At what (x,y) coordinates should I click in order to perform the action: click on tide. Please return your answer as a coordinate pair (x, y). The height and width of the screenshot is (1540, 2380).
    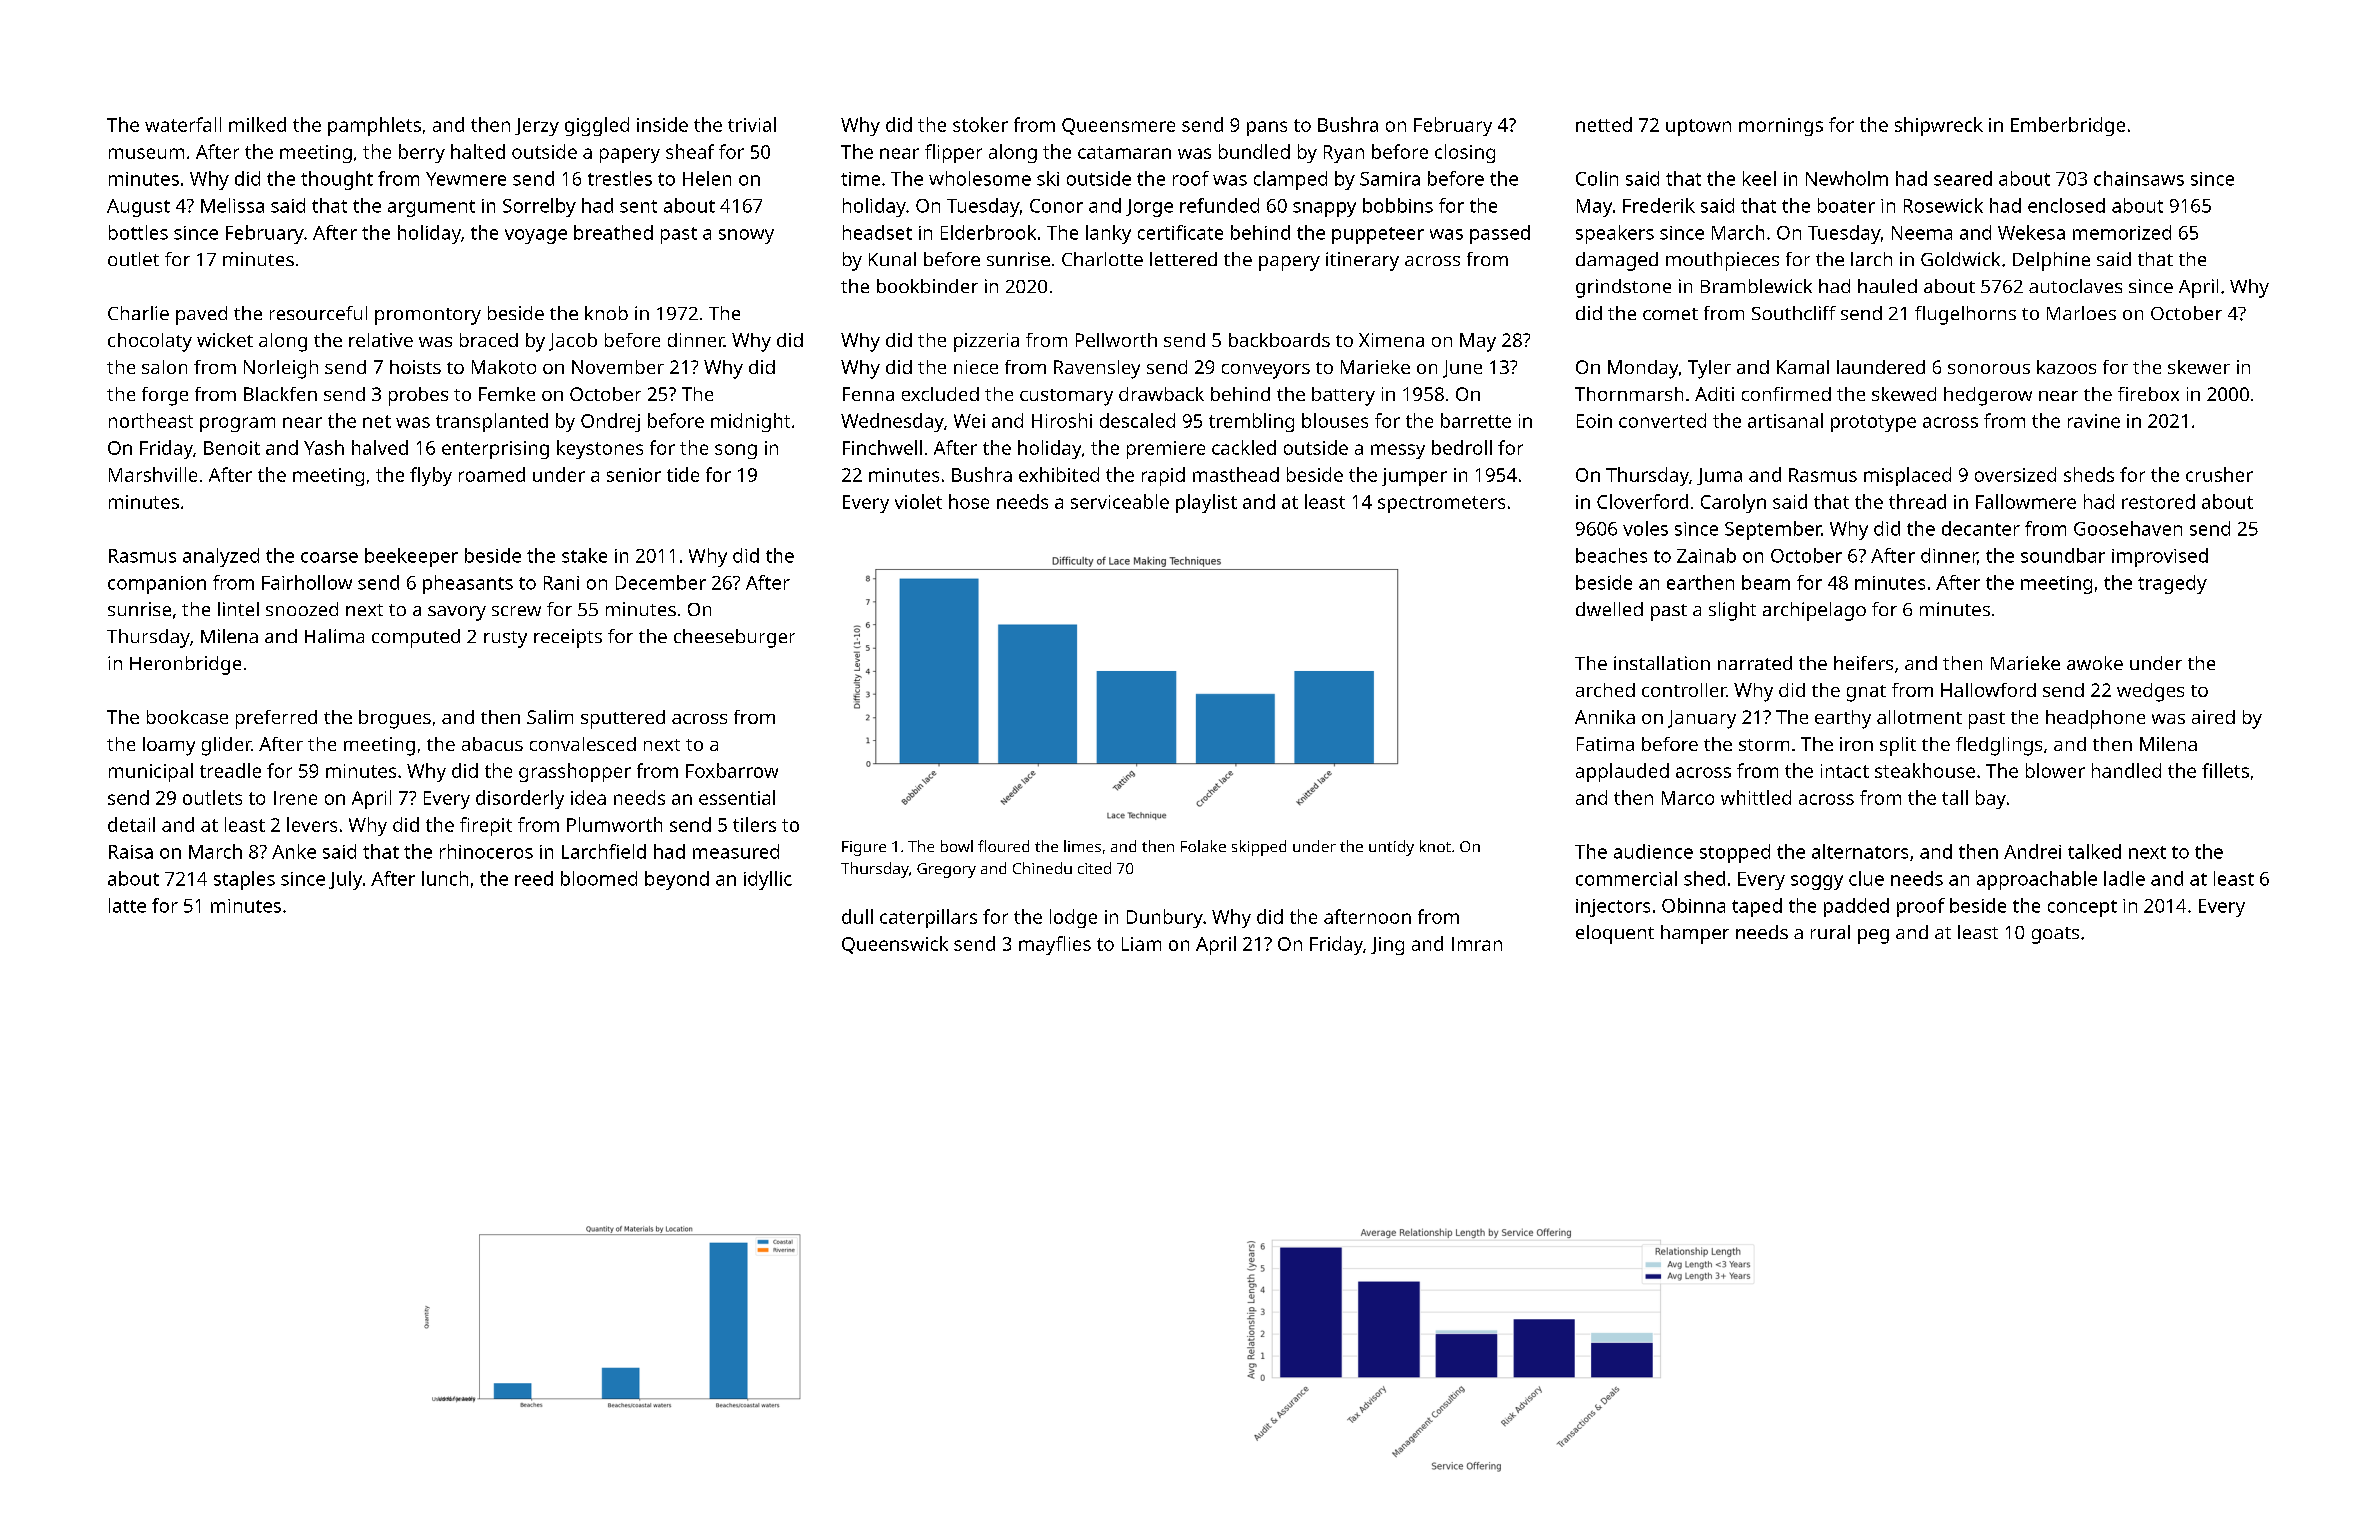
    Looking at the image, I should click on (683, 474).
